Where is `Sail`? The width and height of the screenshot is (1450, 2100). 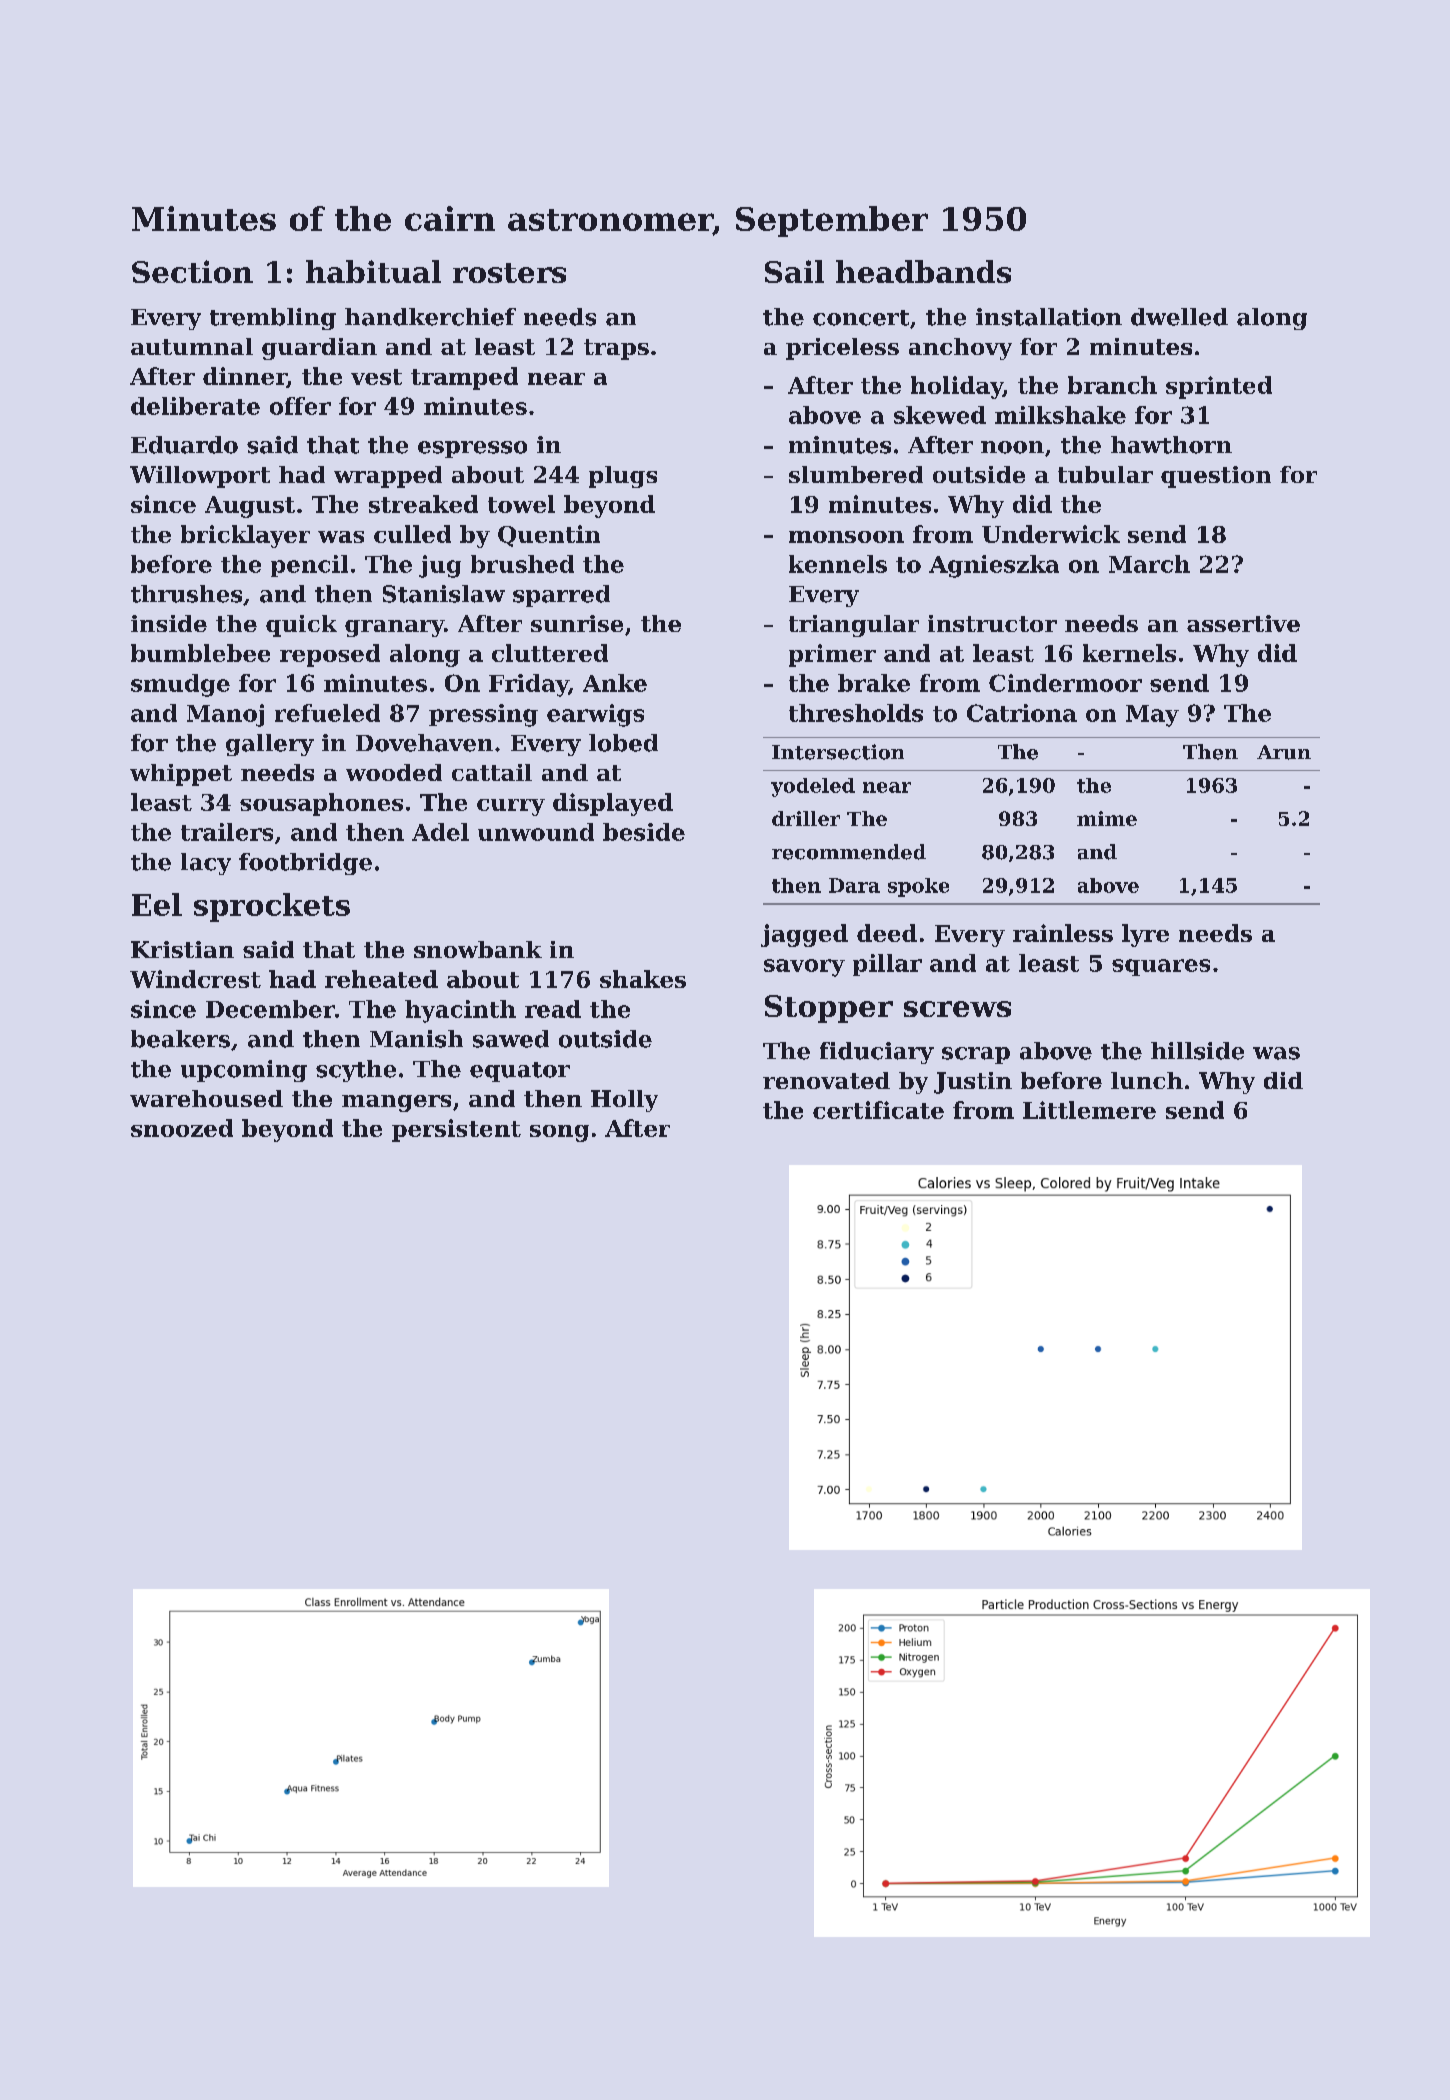
Sail is located at coordinates (794, 271).
